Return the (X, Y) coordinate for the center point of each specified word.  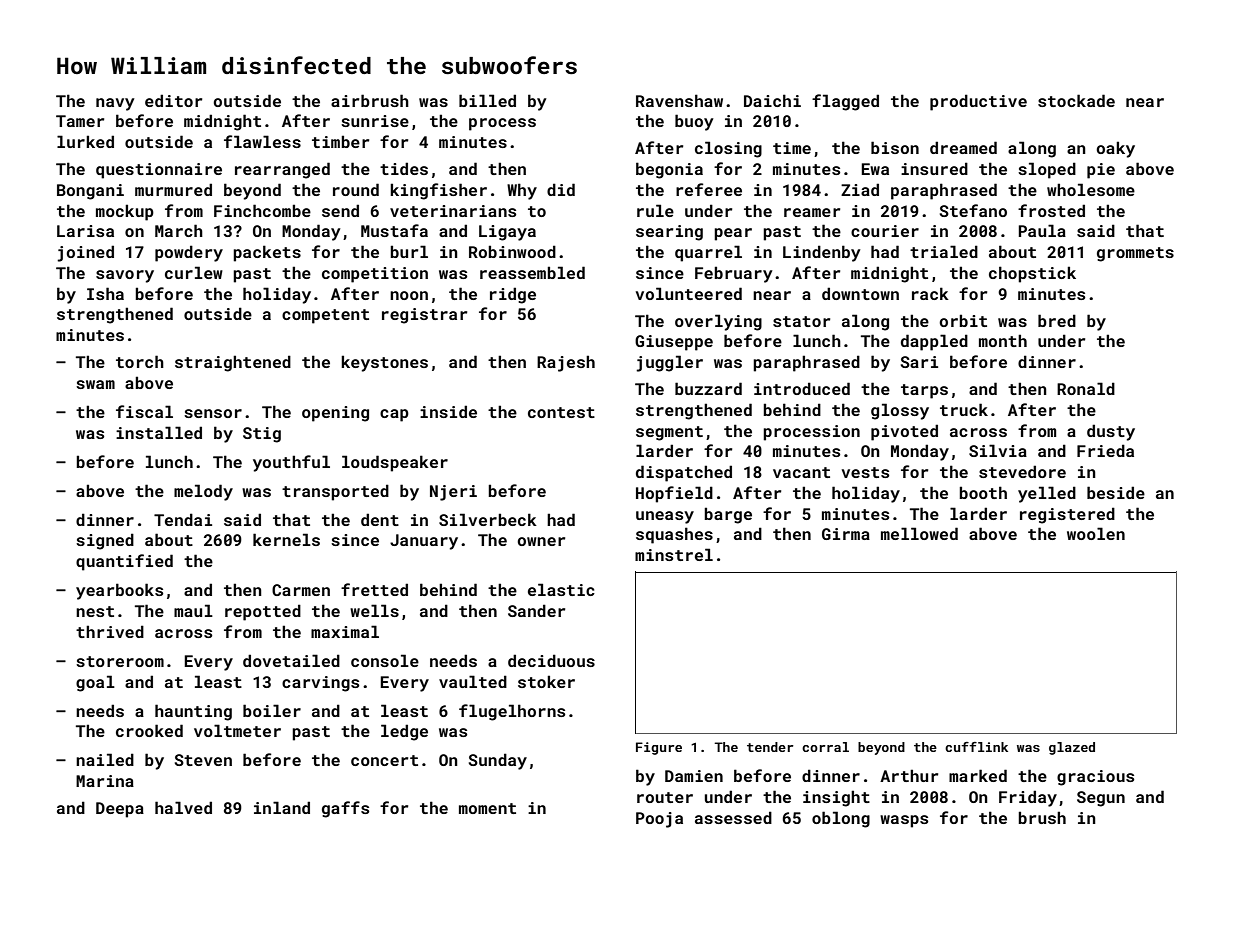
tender (770, 747)
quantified (124, 562)
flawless (262, 141)
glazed (1072, 748)
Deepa (120, 810)
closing (728, 149)
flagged (845, 102)
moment (487, 808)
